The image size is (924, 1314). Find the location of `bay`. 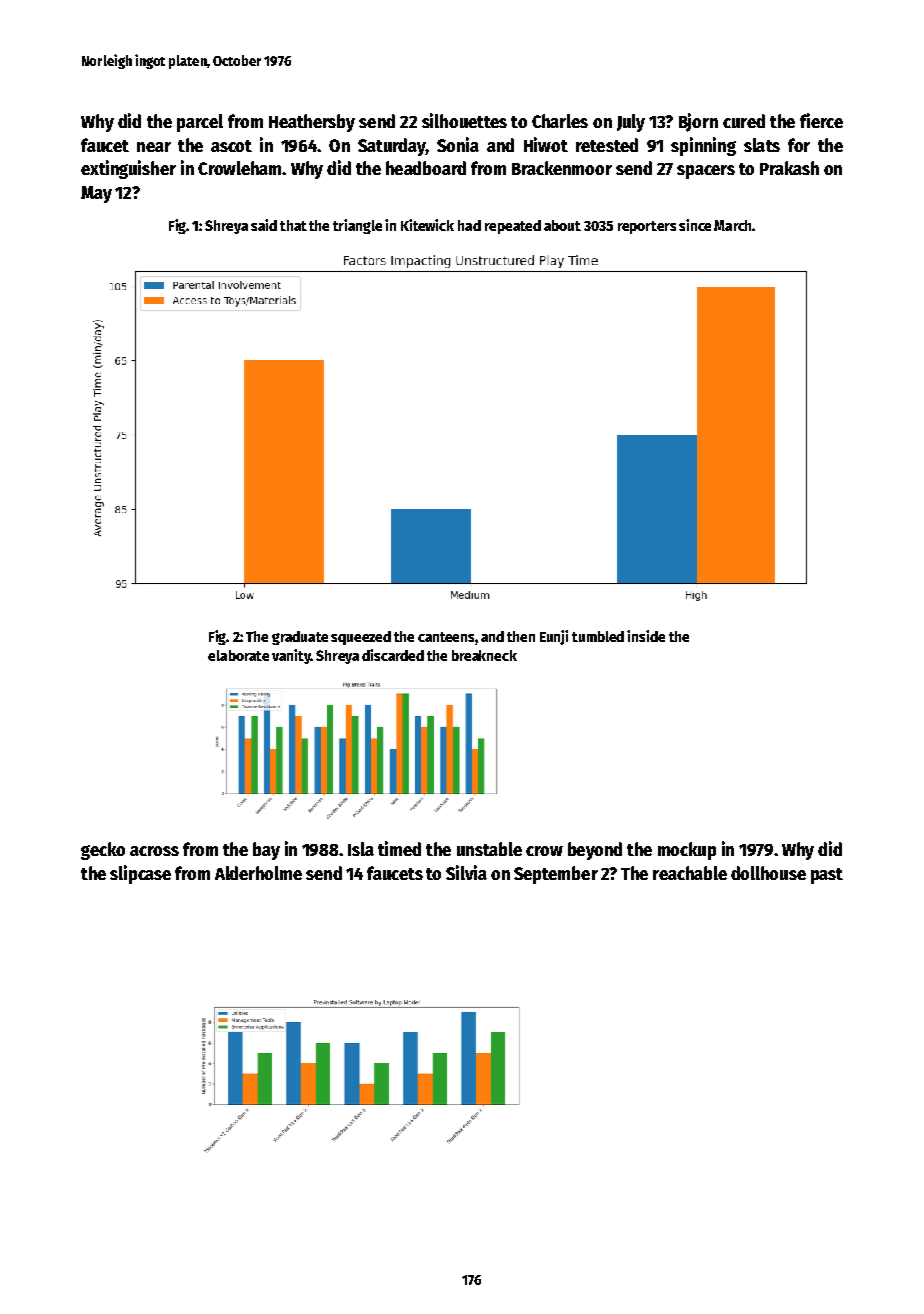

bay is located at coordinates (266, 851).
